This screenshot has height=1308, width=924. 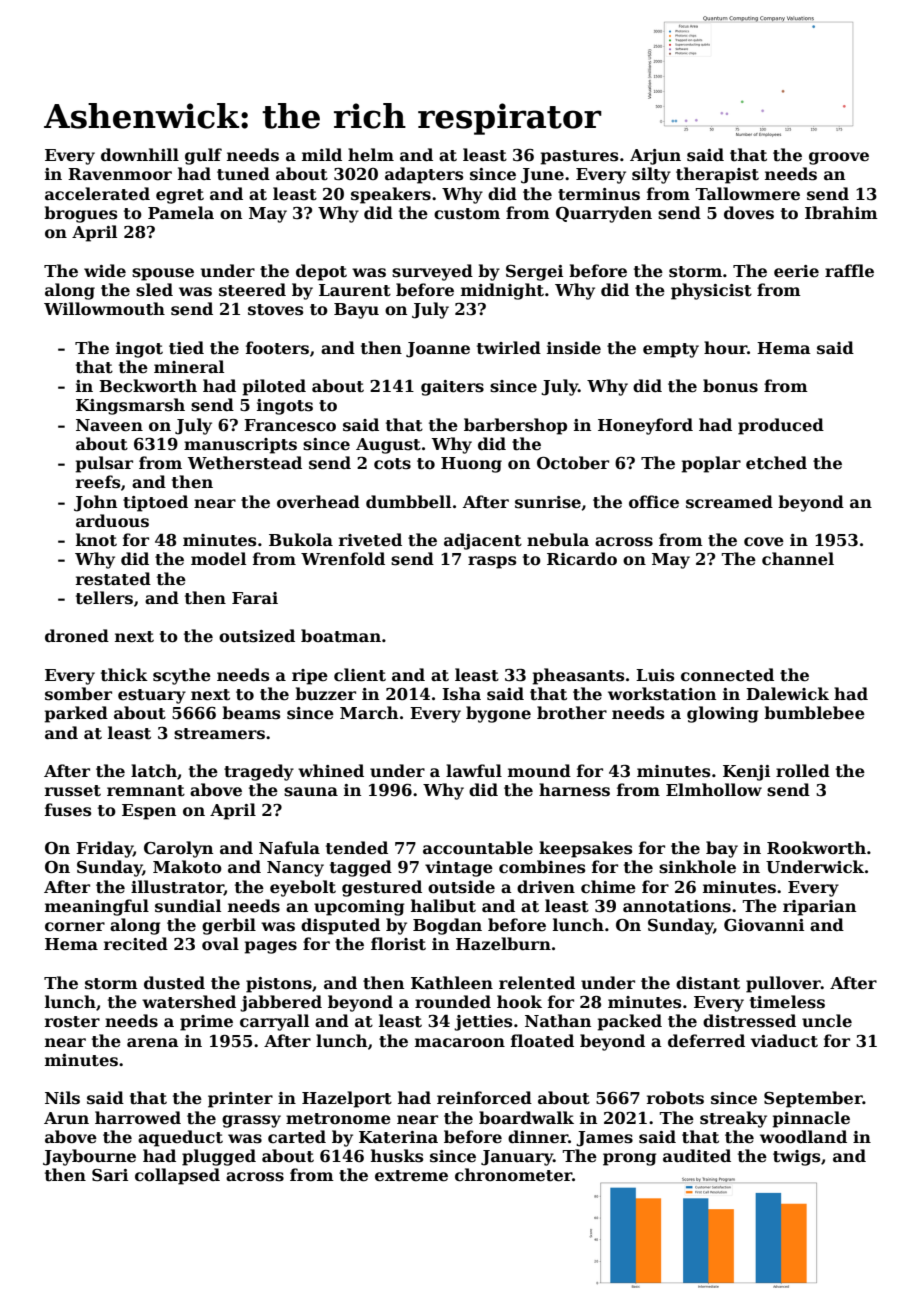 I want to click on glowing, so click(x=722, y=714).
